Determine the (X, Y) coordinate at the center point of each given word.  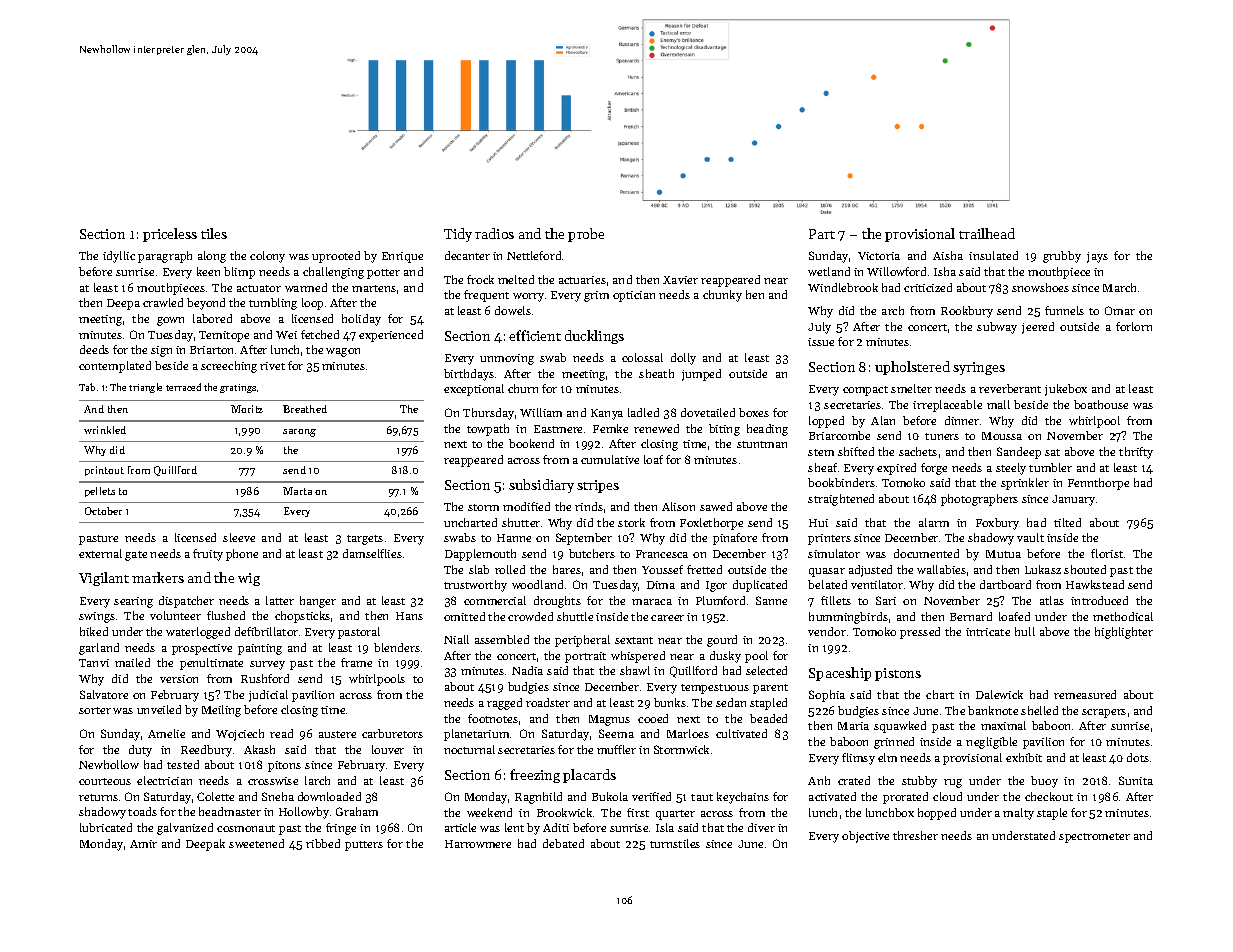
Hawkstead (1095, 584)
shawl (635, 670)
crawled (163, 302)
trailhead (987, 233)
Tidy (458, 235)
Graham (357, 811)
